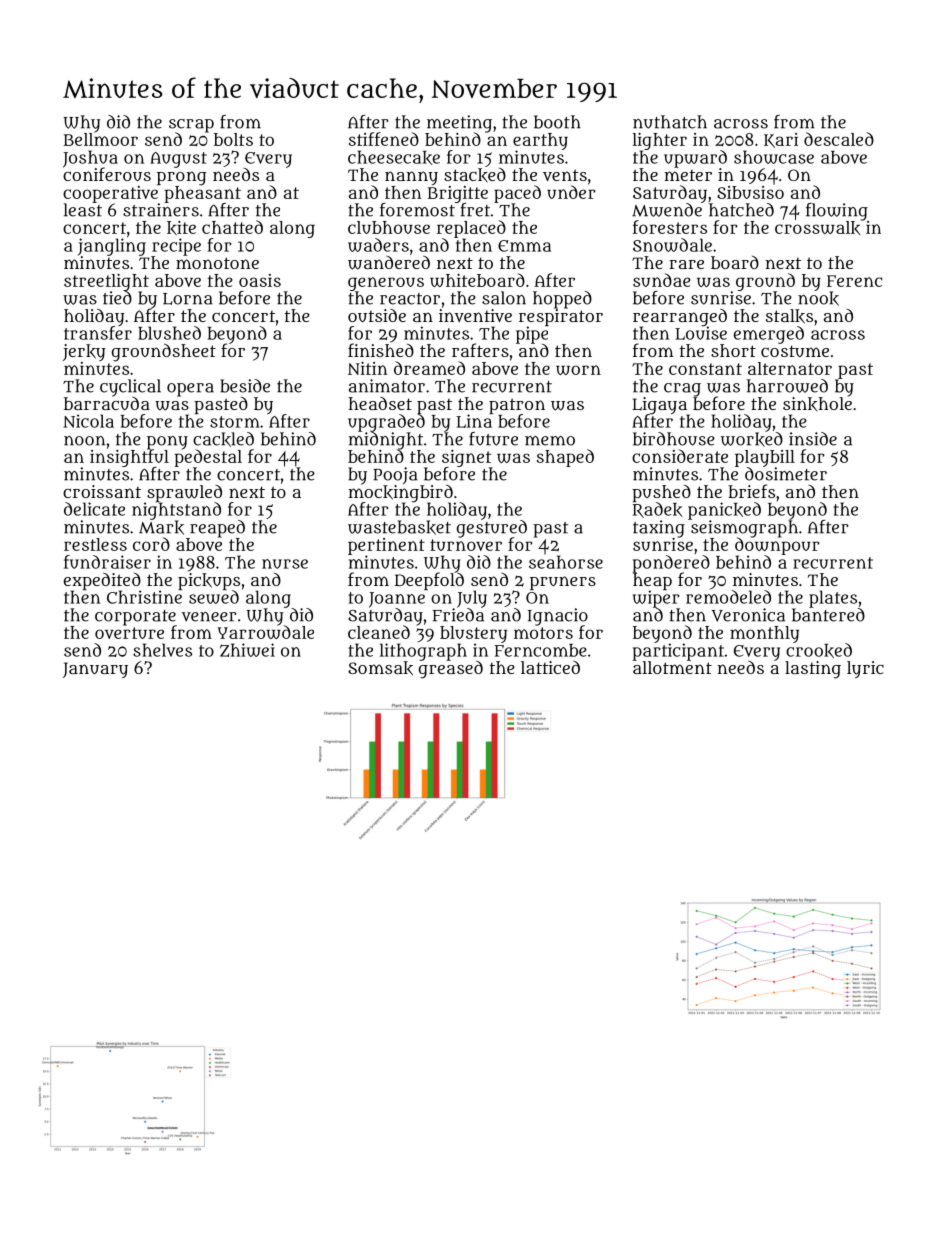  I want to click on outside, so click(377, 315).
